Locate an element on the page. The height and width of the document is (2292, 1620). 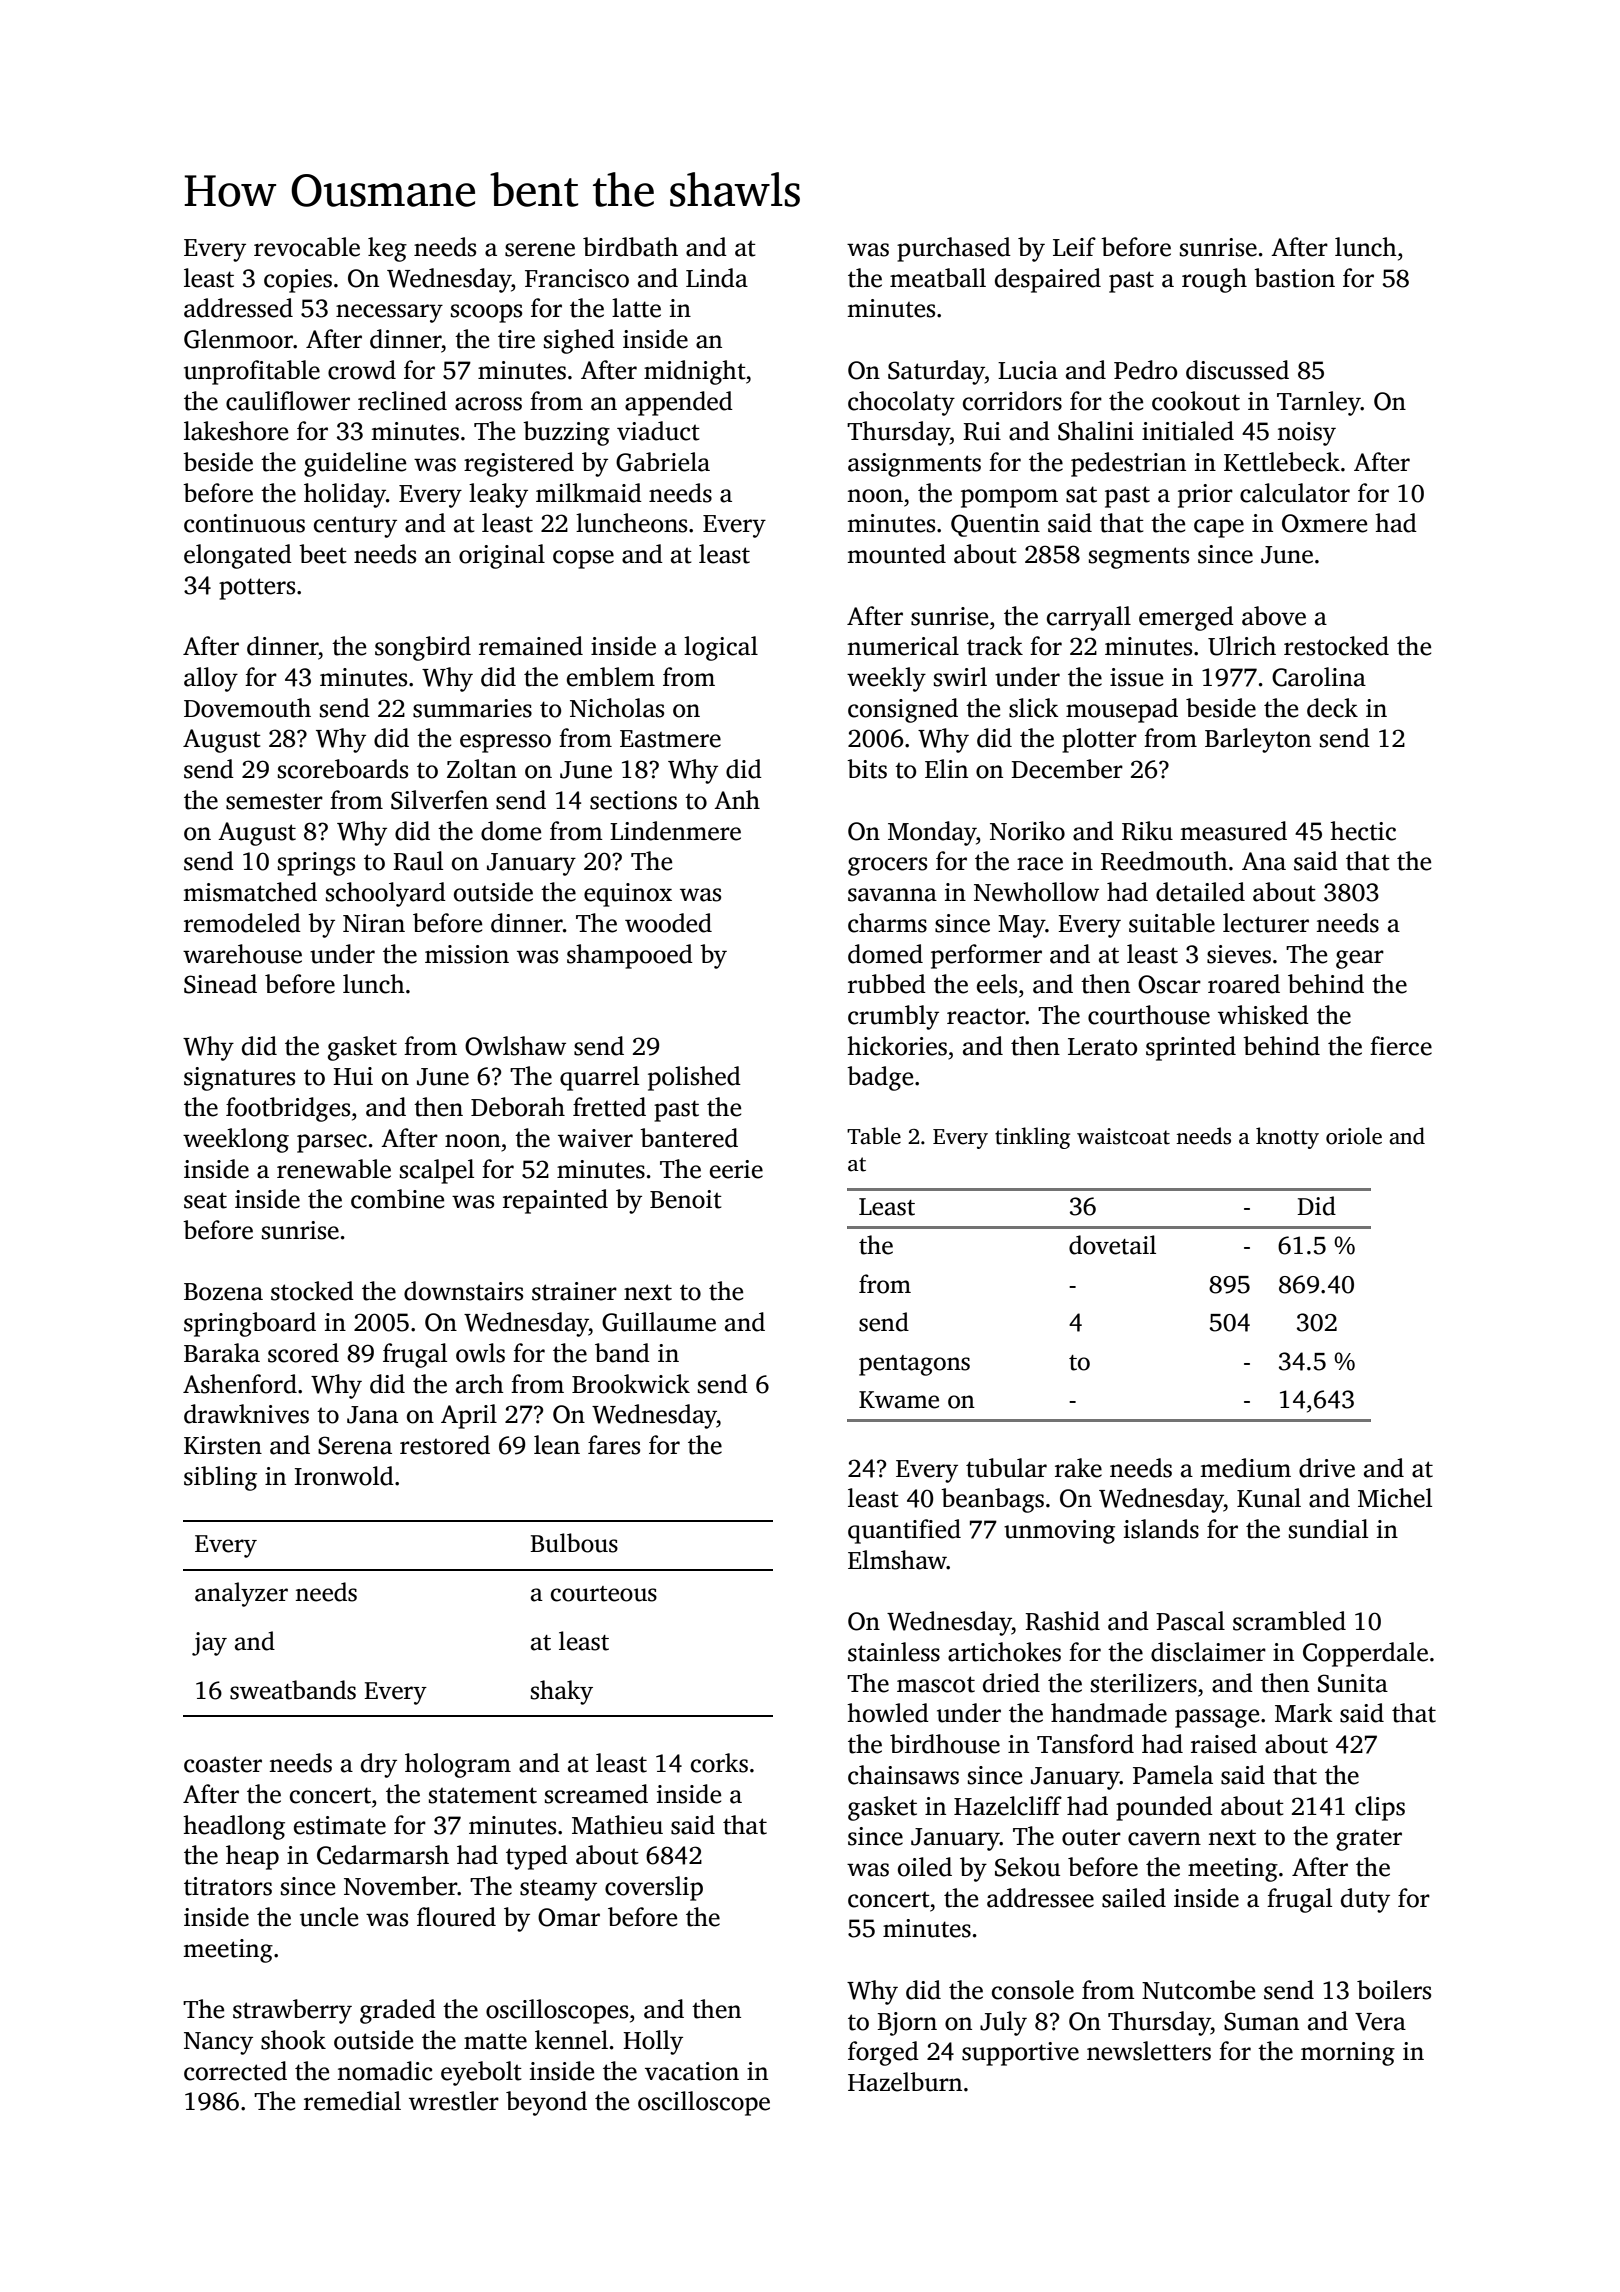
headlong is located at coordinates (234, 1827).
